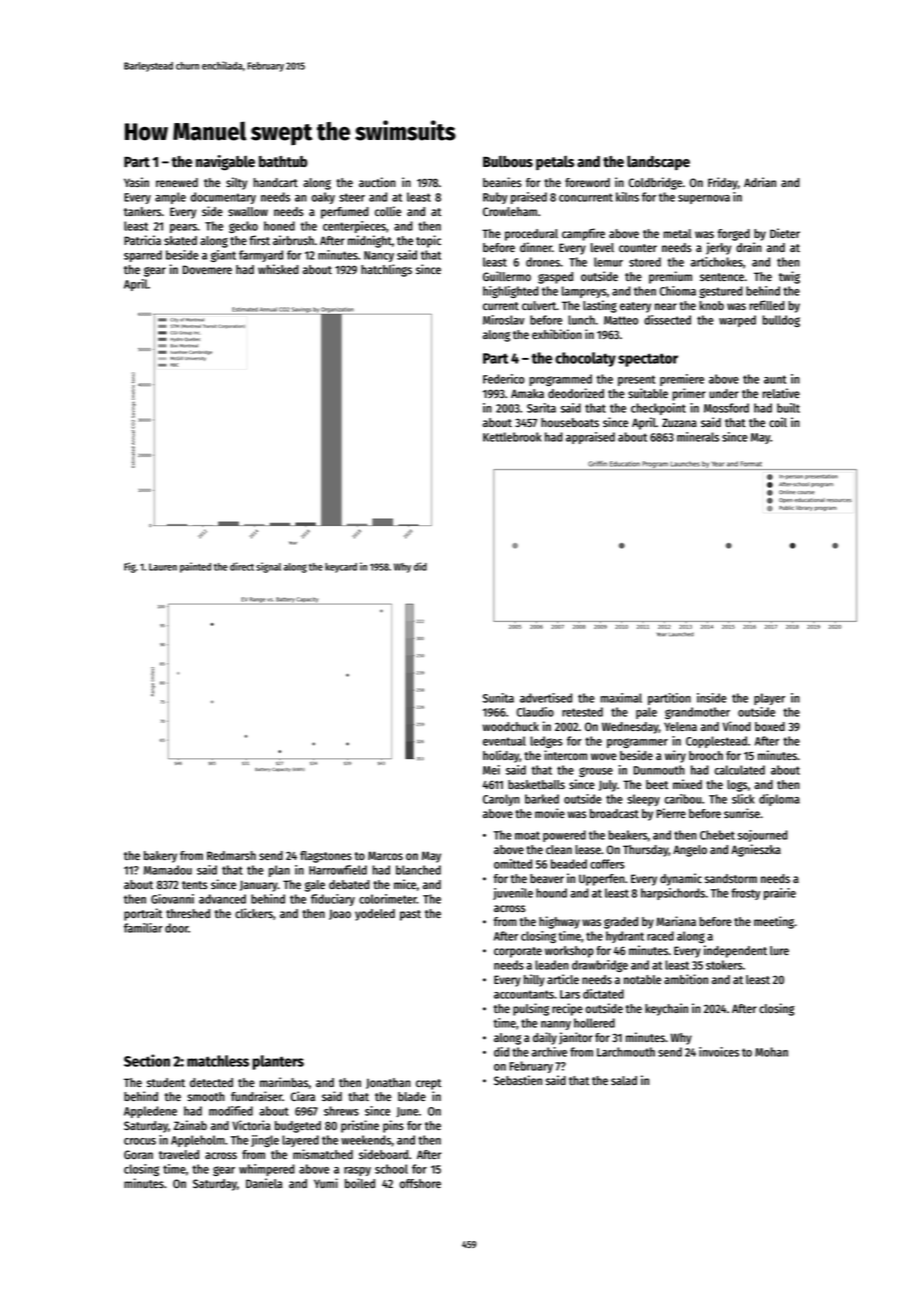 Image resolution: width=924 pixels, height=1308 pixels. Describe the element at coordinates (388, 211) in the screenshot. I see `collie` at that location.
